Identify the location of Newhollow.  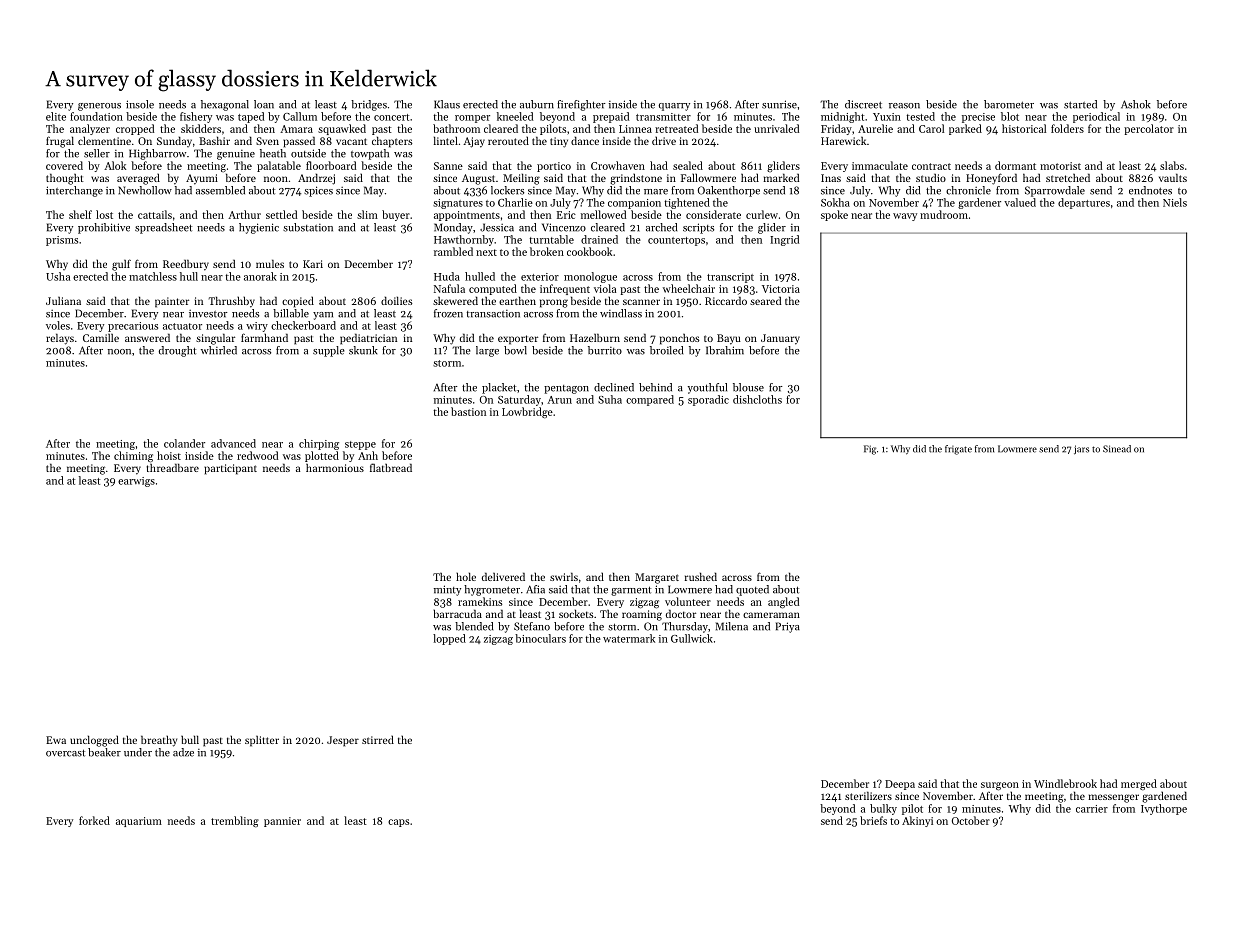
(145, 190).
